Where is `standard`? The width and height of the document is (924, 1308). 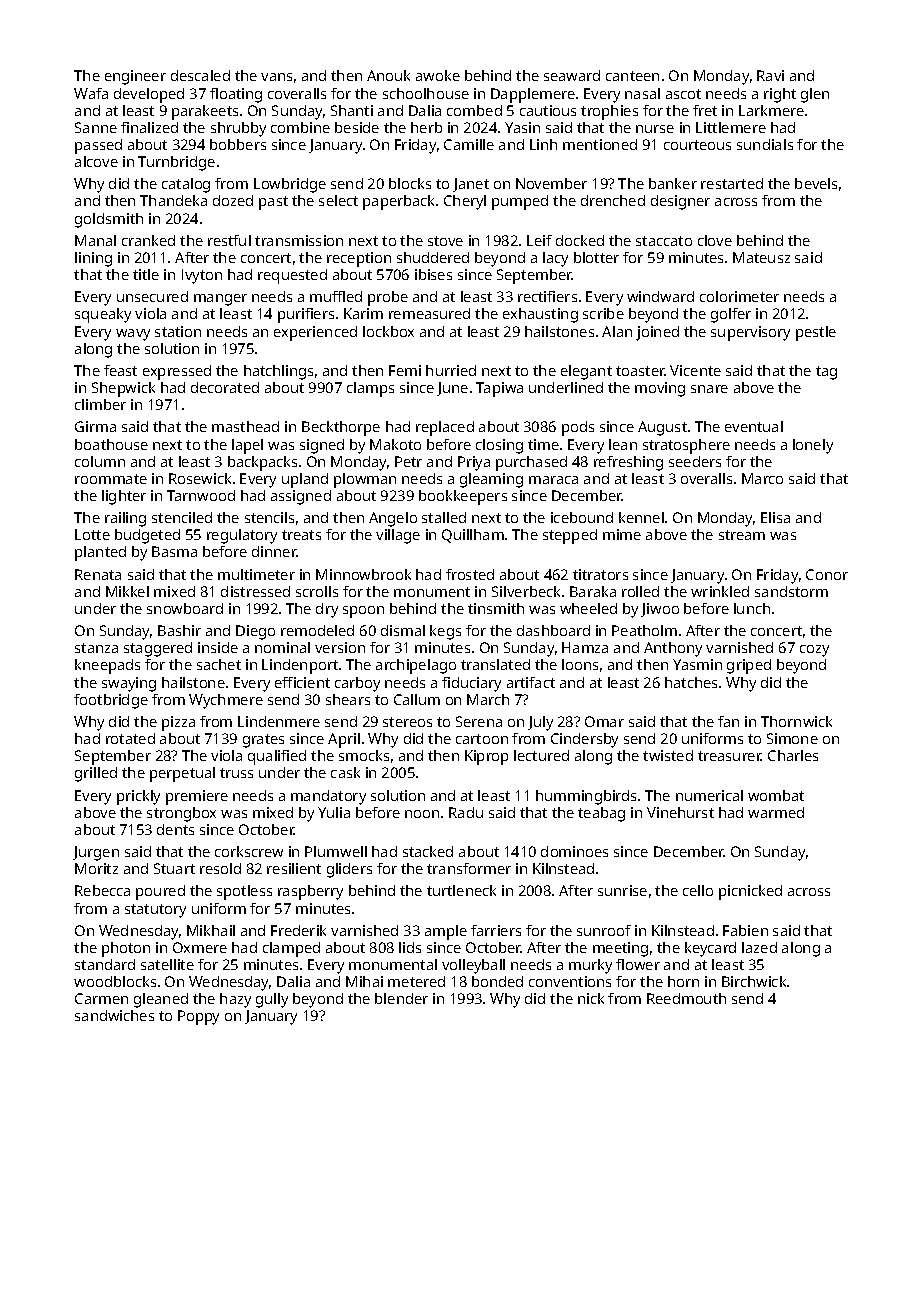
standard is located at coordinates (105, 964).
